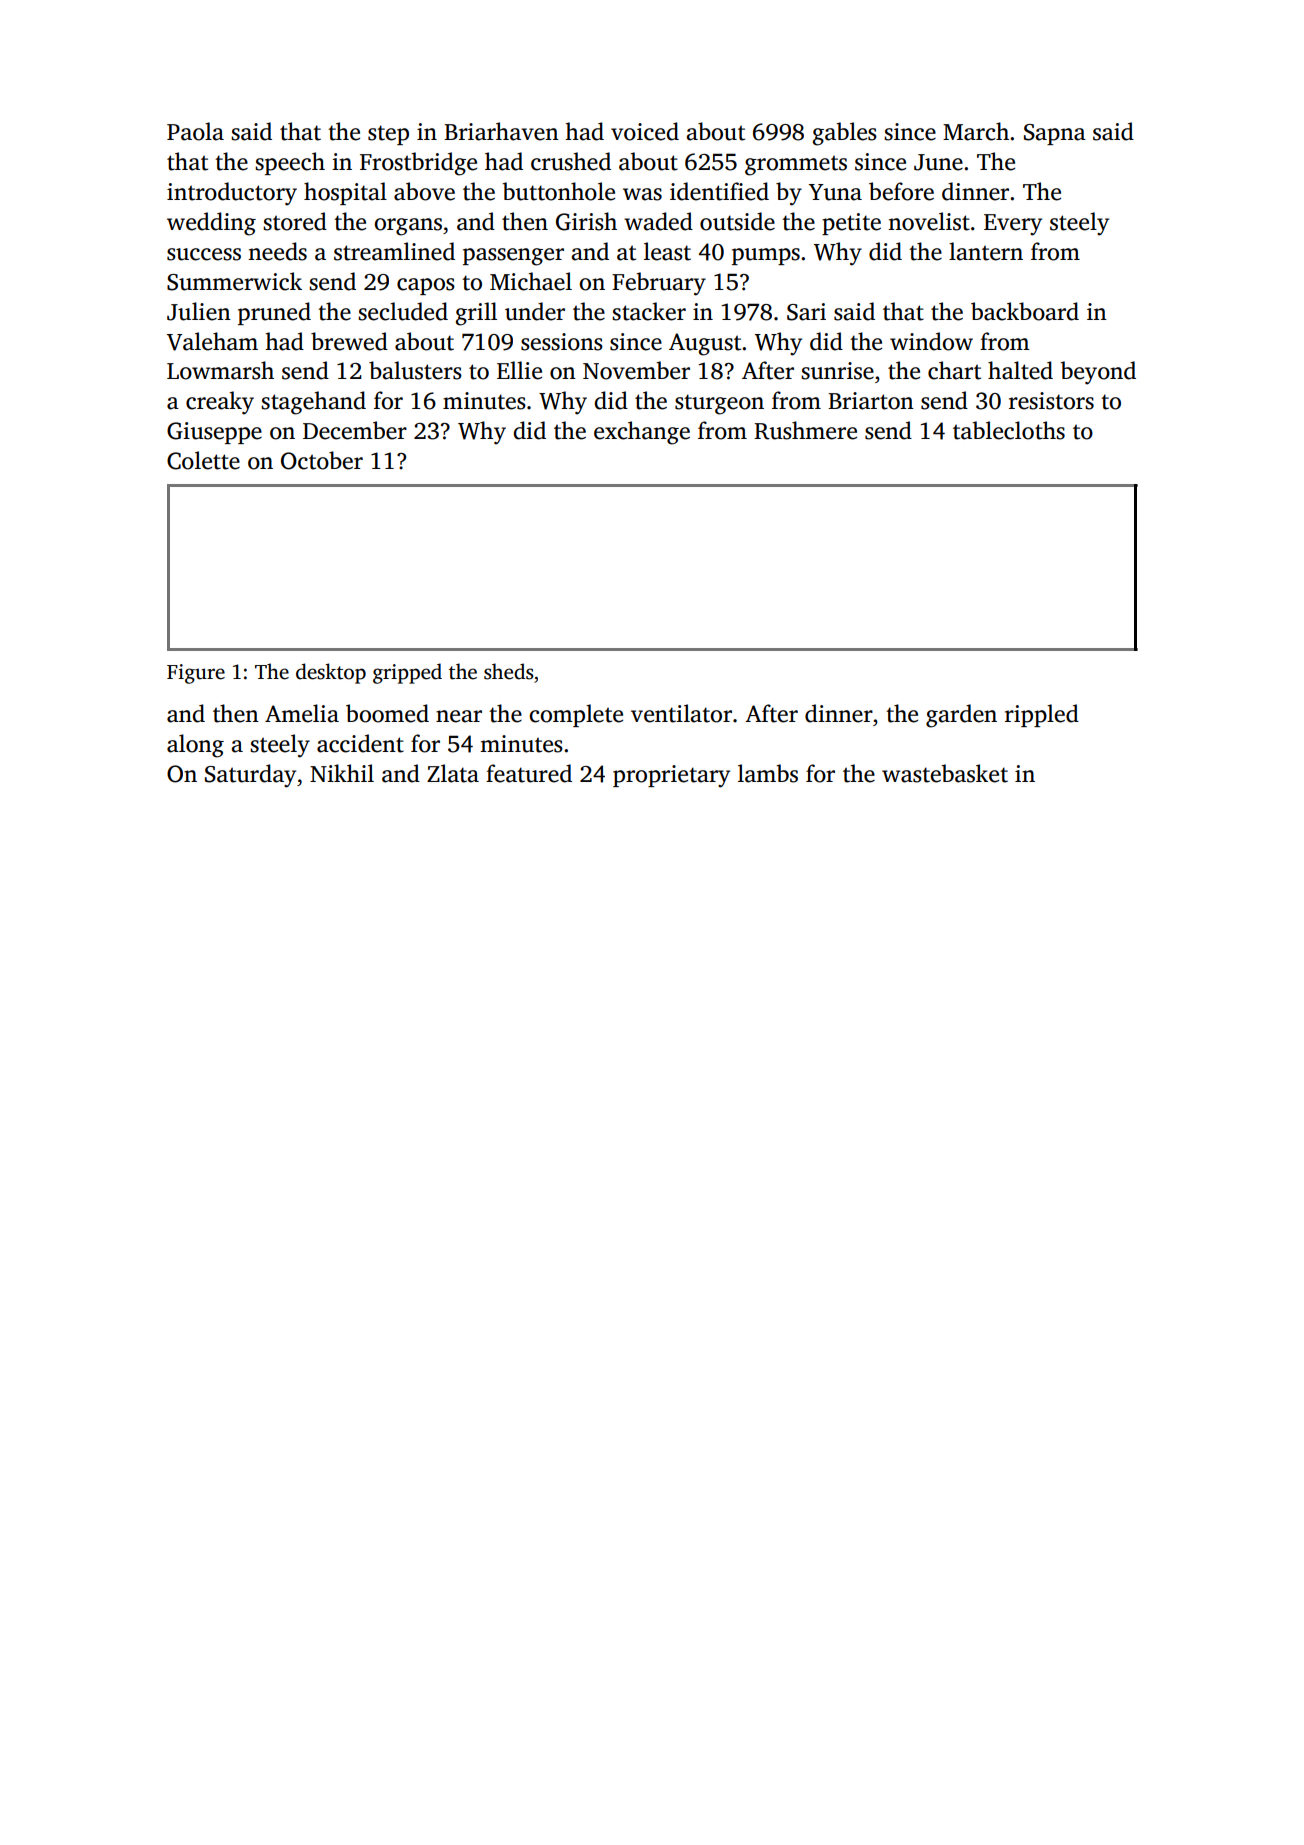 The width and height of the image is (1304, 1845). What do you see at coordinates (642, 433) in the image?
I see `exchange` at bounding box center [642, 433].
